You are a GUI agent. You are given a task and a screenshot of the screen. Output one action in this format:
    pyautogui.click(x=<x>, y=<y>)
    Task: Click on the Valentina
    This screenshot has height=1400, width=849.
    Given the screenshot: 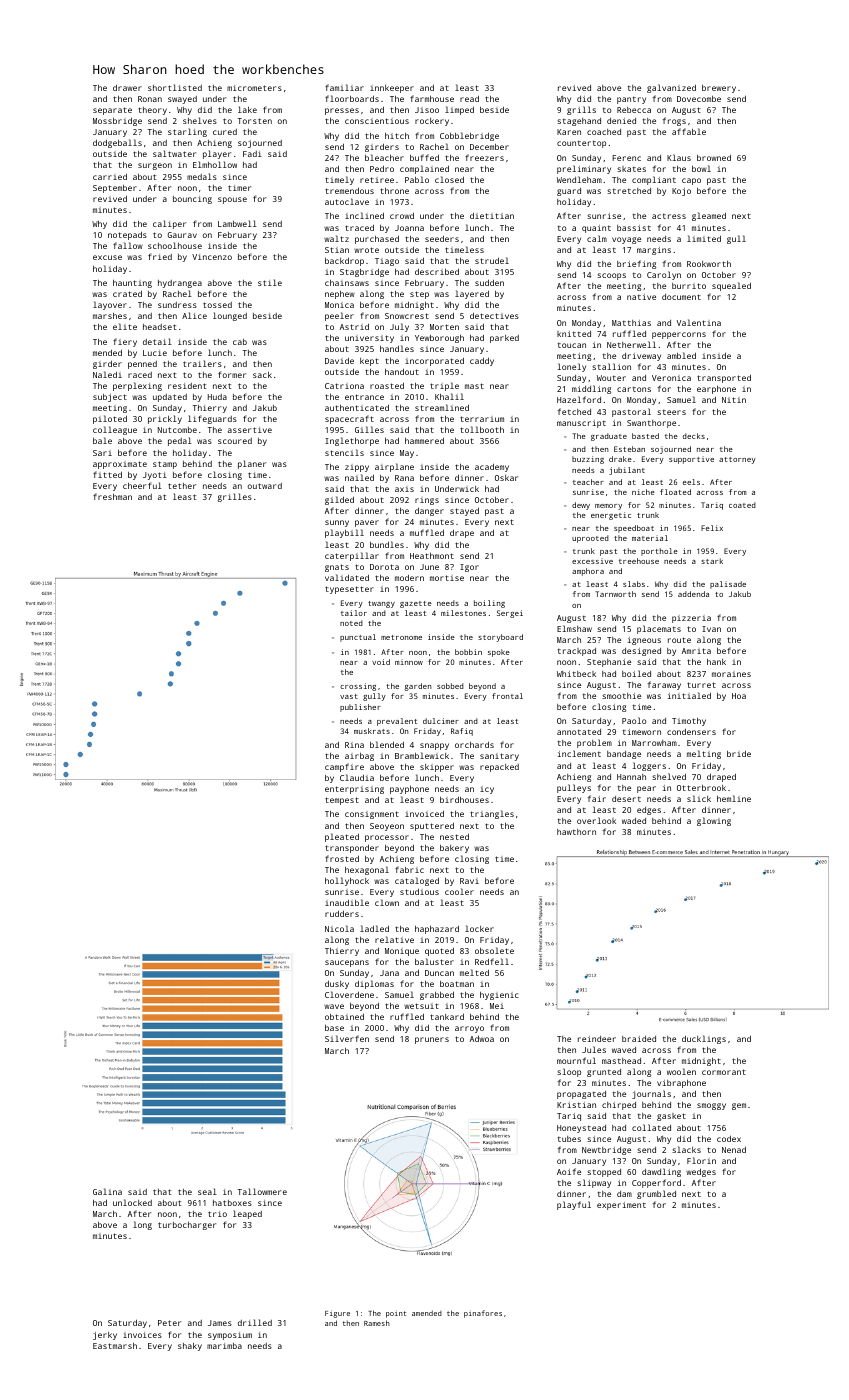 What is the action you would take?
    pyautogui.click(x=699, y=322)
